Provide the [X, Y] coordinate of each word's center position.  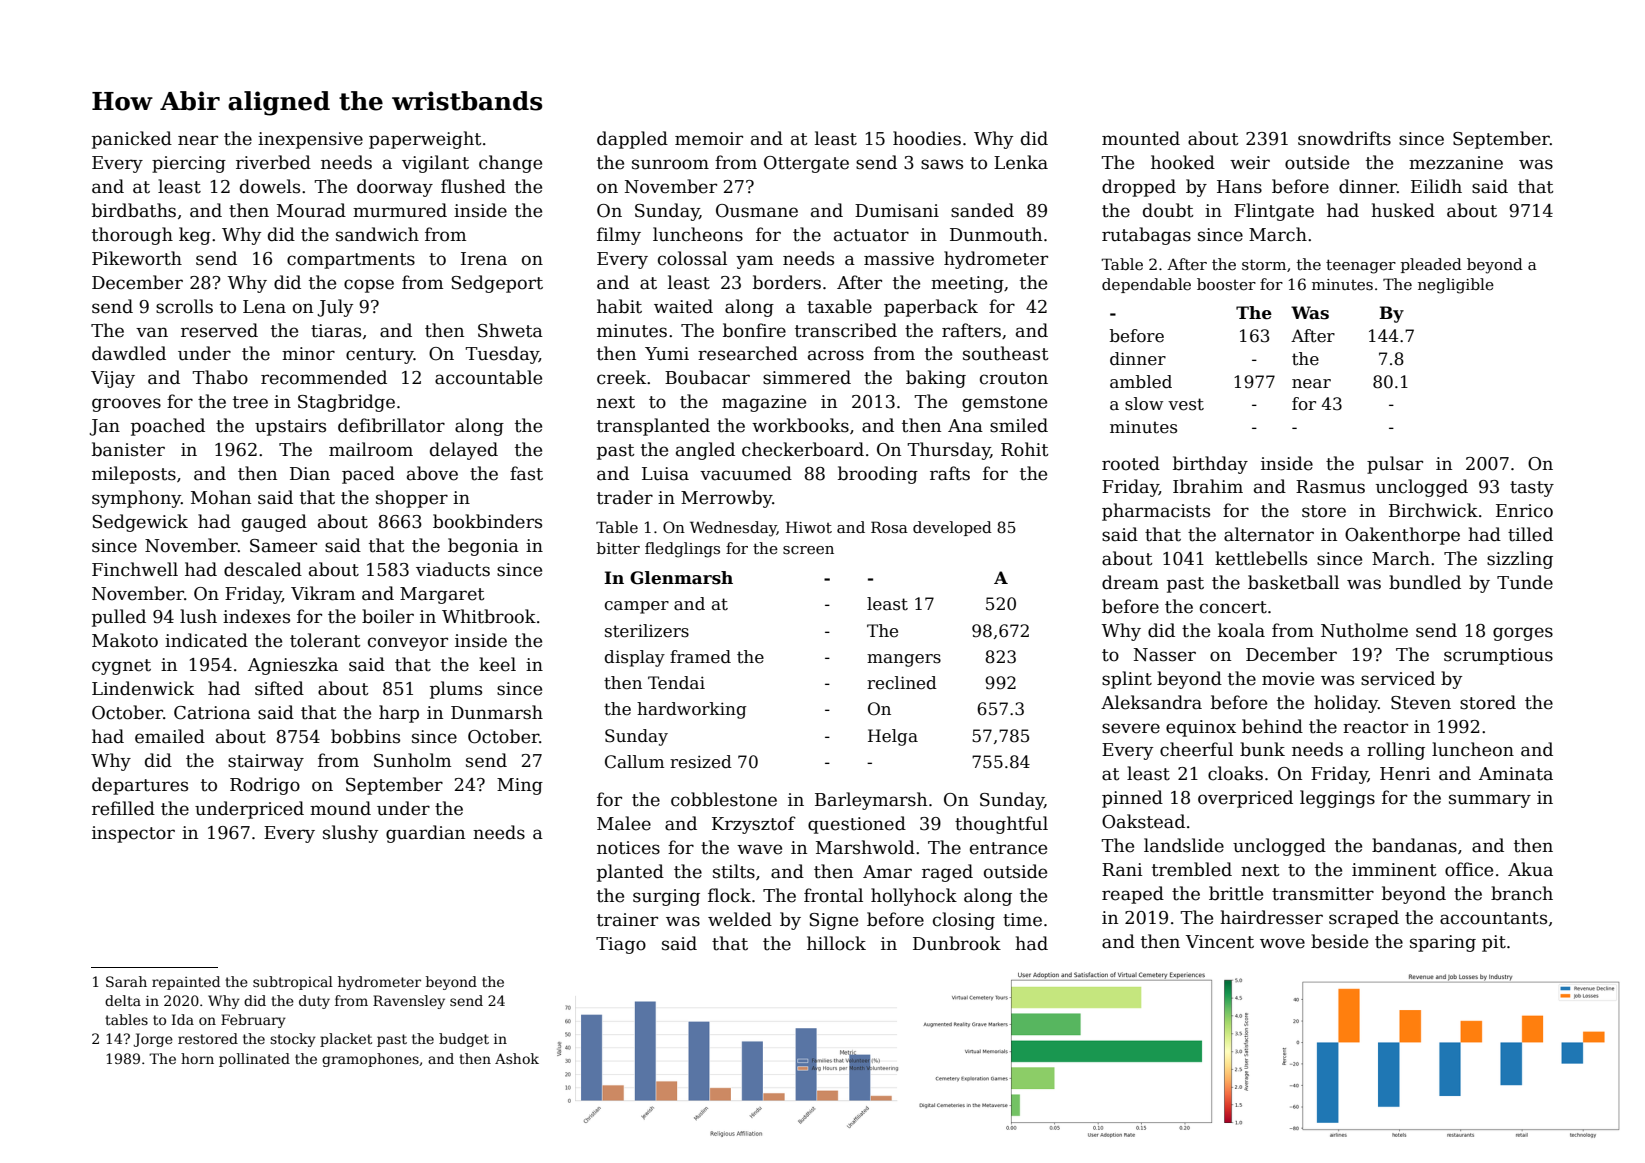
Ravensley [409, 1002]
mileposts [134, 475]
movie [1288, 679]
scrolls [184, 306]
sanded [982, 210]
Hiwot [809, 527]
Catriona [212, 713]
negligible [1456, 286]
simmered [807, 377]
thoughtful [1001, 825]
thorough [132, 236]
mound [340, 808]
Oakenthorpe [1402, 536]
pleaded [1431, 265]
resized [701, 762]
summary [1490, 801]
